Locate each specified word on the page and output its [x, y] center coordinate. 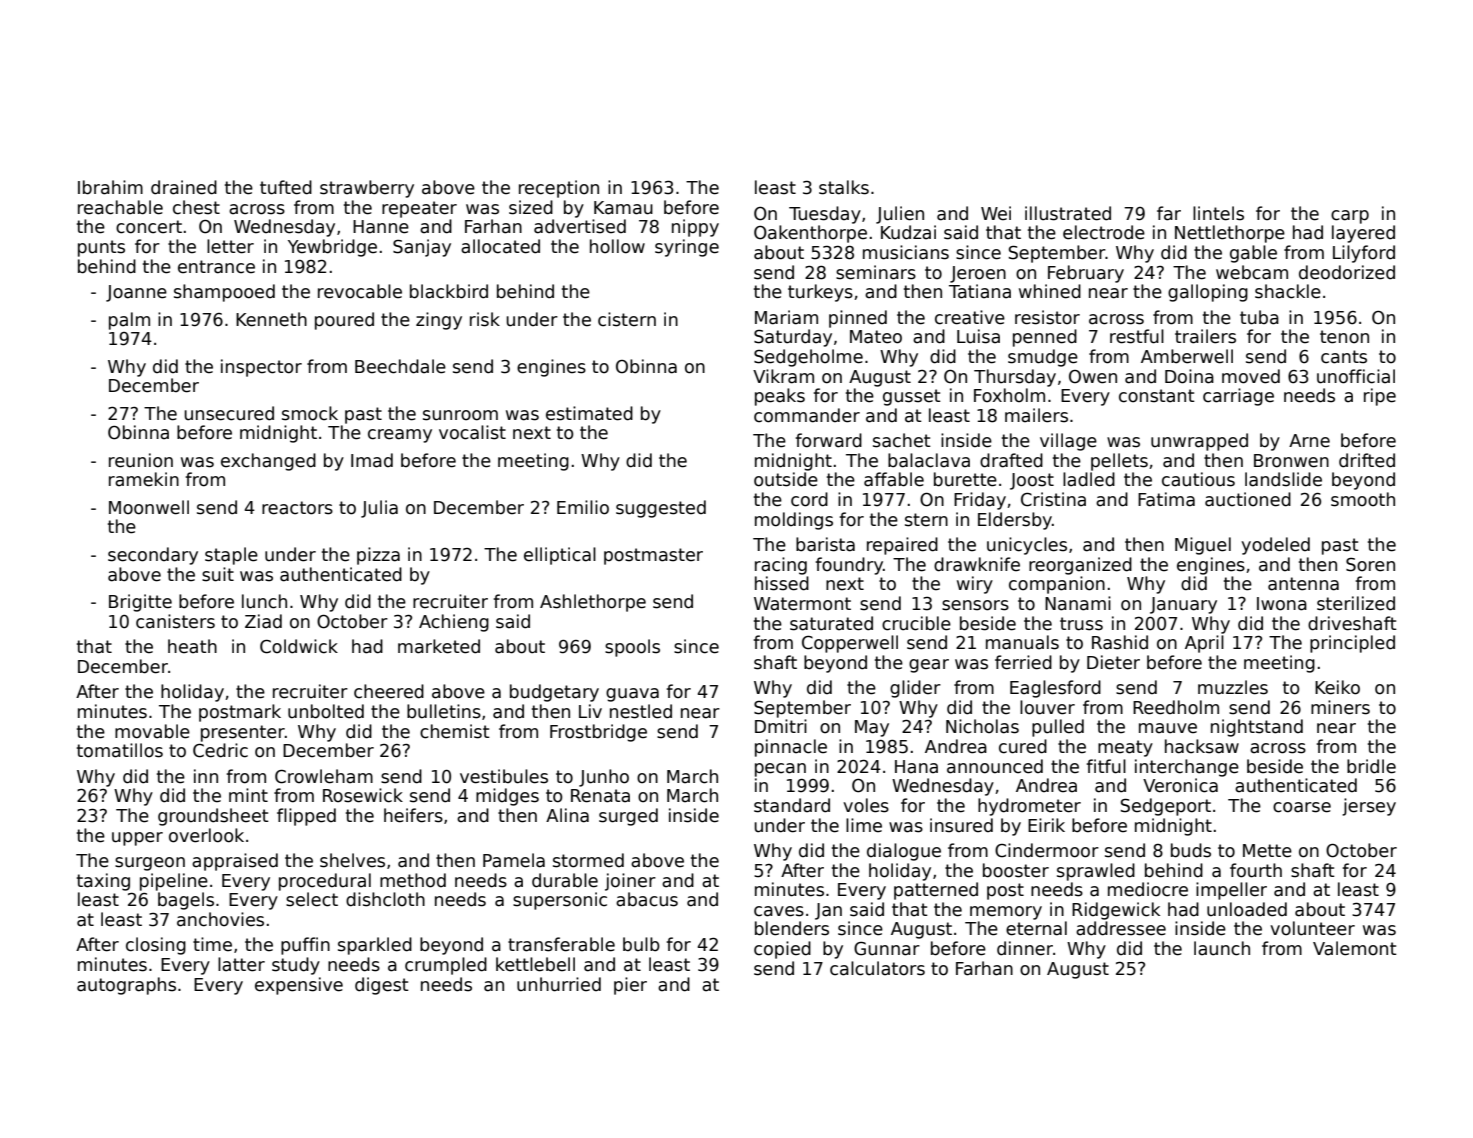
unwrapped [1199, 442]
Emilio [583, 507]
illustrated [1068, 213]
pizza [378, 556]
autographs [126, 986]
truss [1081, 624]
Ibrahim [110, 187]
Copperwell [850, 644]
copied [782, 950]
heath [192, 646]
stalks [844, 187]
